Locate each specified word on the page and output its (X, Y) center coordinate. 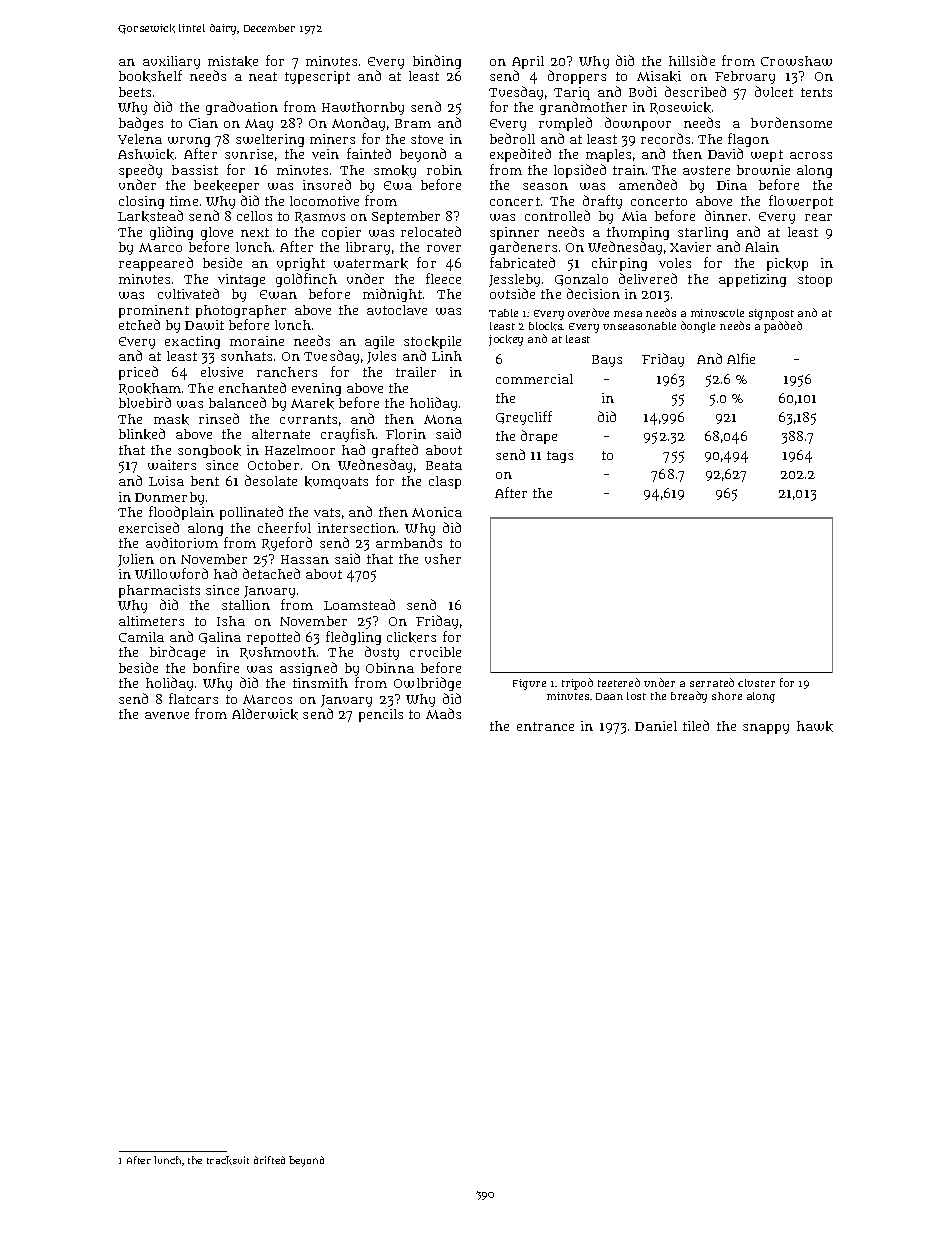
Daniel (656, 726)
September (406, 217)
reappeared (156, 264)
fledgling (353, 638)
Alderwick (265, 714)
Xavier (690, 247)
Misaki (659, 76)
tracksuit (228, 1160)
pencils (381, 715)
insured (327, 184)
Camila (141, 637)
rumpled (565, 124)
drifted (269, 1160)
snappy (766, 729)
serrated (712, 682)
